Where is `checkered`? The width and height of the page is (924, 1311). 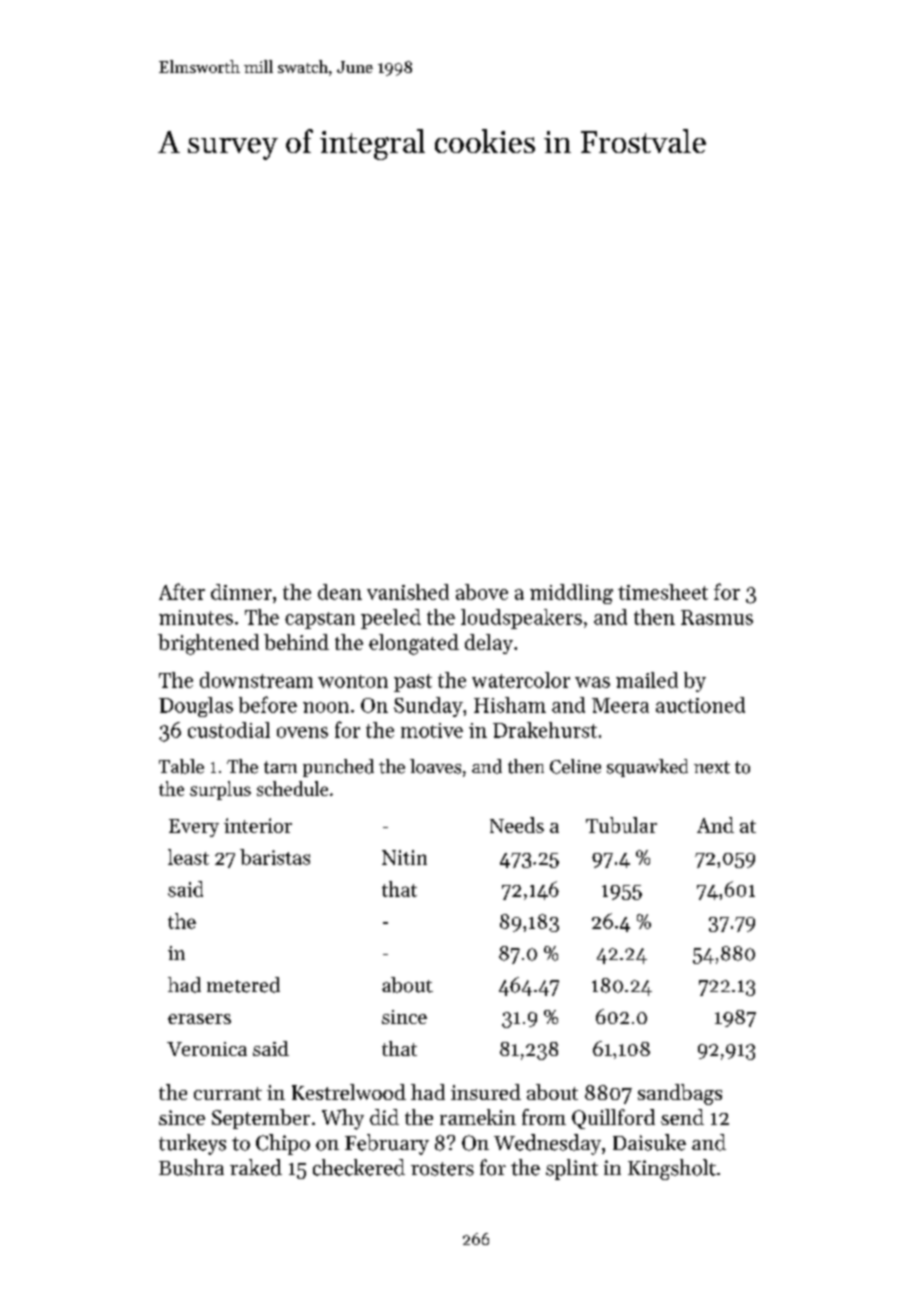 checkered is located at coordinates (359, 1167).
